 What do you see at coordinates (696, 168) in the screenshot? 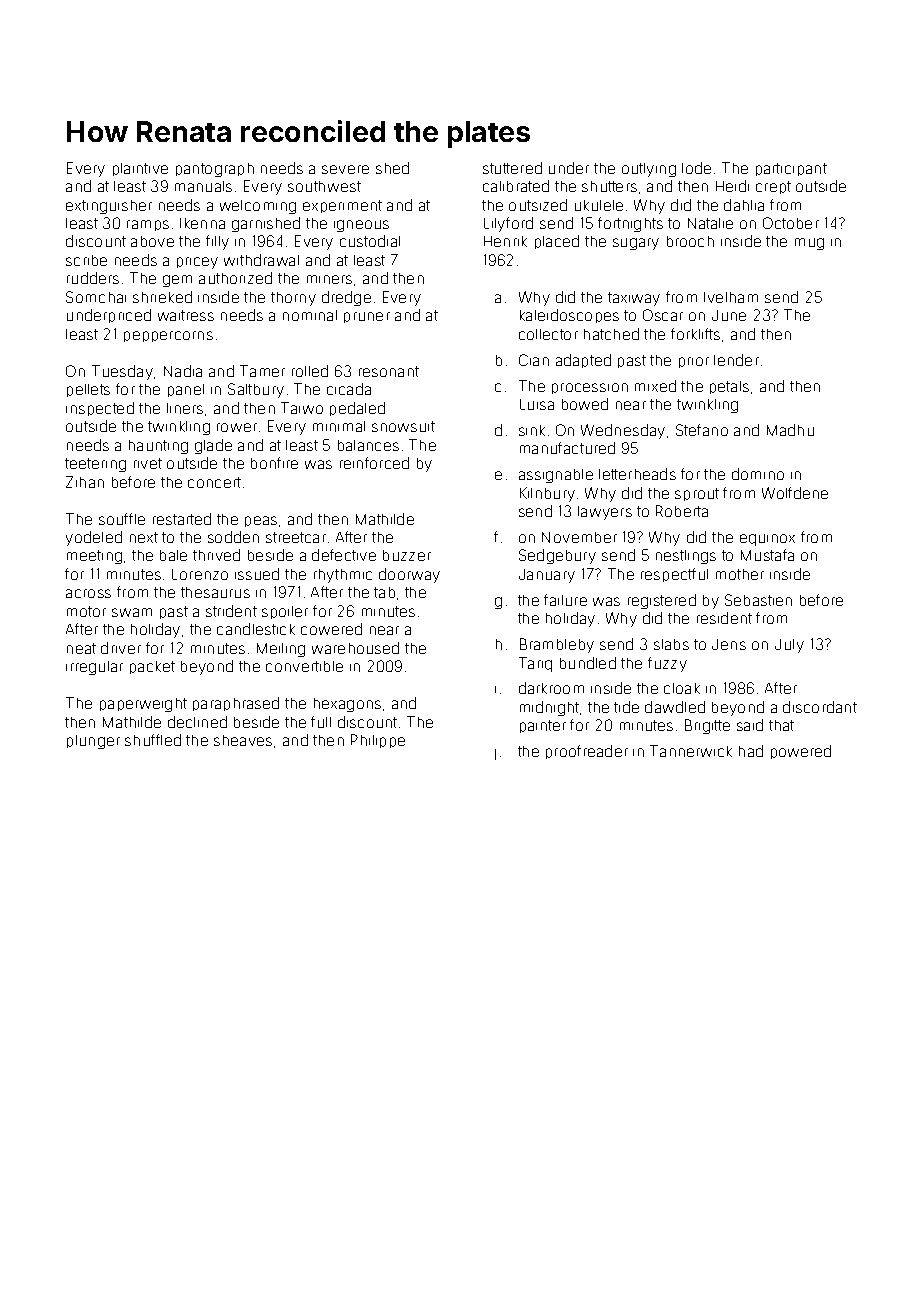
I see `lode` at bounding box center [696, 168].
